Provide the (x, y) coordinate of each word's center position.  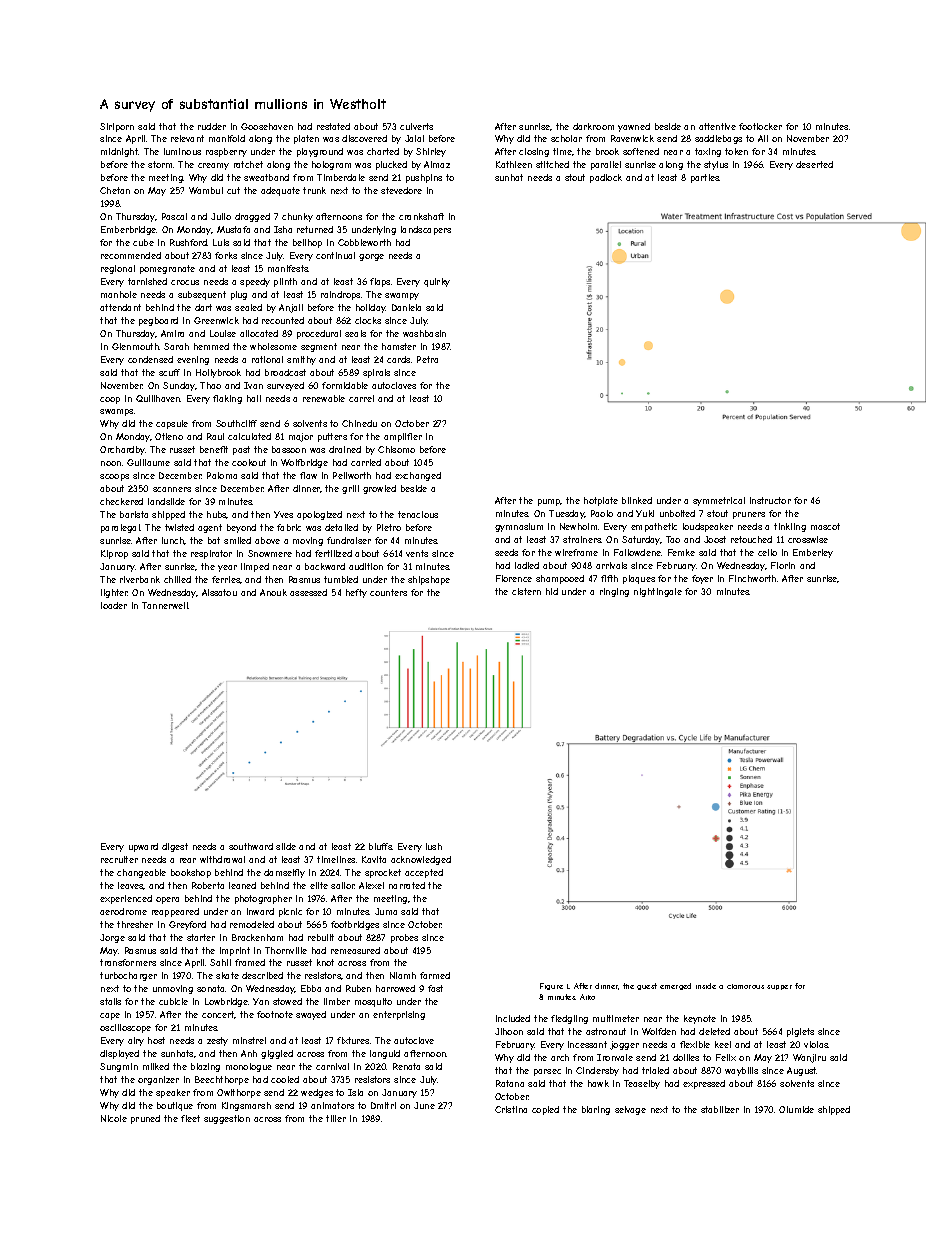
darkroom (593, 126)
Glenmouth (135, 346)
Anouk (273, 592)
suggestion (227, 1119)
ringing (614, 592)
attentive (717, 126)
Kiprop (114, 554)
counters (388, 592)
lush (434, 846)
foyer (702, 579)
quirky (437, 282)
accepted (424, 873)
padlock (606, 178)
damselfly (284, 873)
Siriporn (117, 127)
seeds (506, 552)
